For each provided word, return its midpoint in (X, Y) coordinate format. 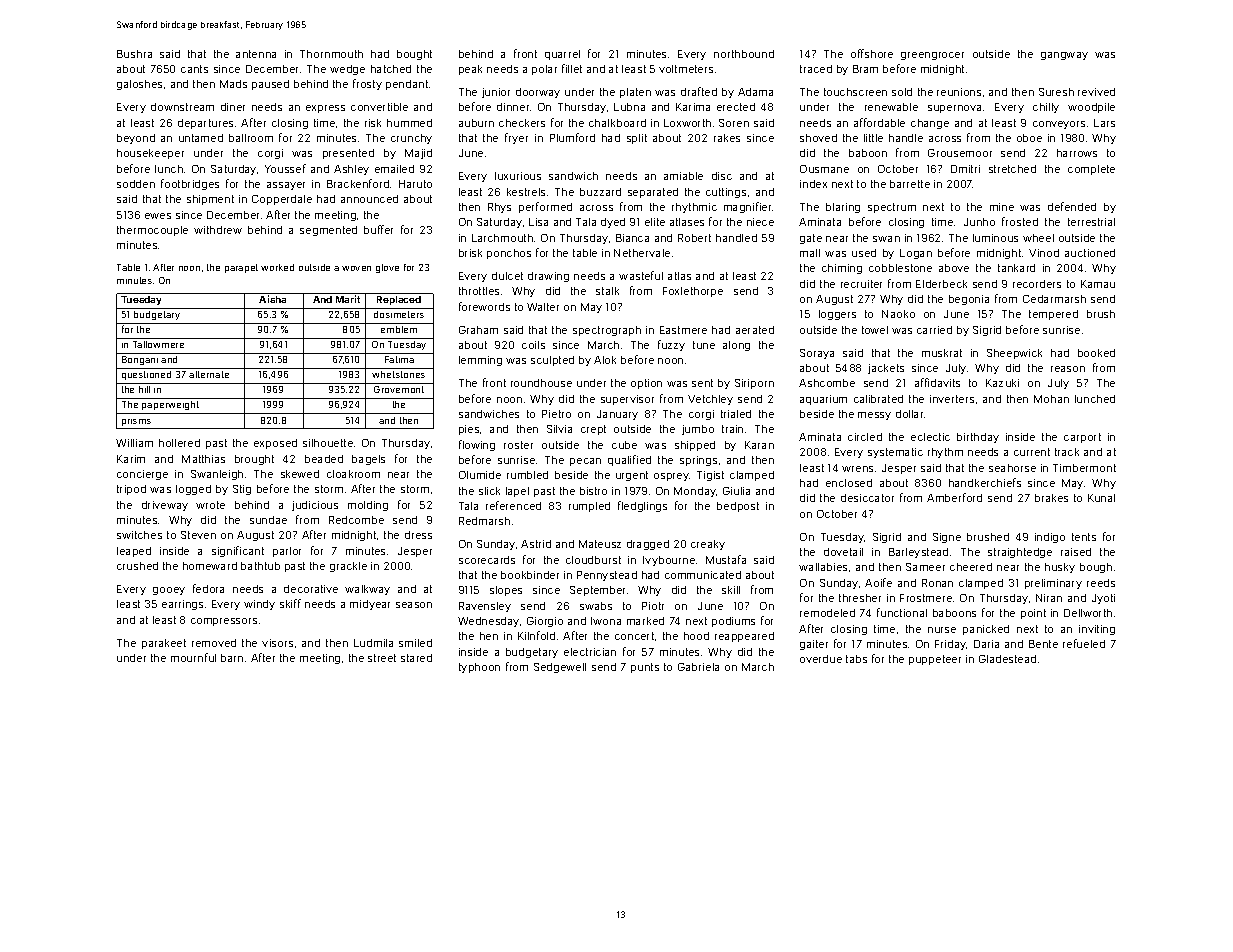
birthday (978, 438)
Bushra (134, 54)
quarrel (562, 55)
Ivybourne (669, 561)
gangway (1064, 56)
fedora (208, 588)
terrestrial (1091, 222)
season (414, 605)
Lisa (538, 222)
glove (387, 268)
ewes (158, 216)
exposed (275, 444)
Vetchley (710, 400)
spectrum (892, 208)
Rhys (499, 208)
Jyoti (1103, 599)
